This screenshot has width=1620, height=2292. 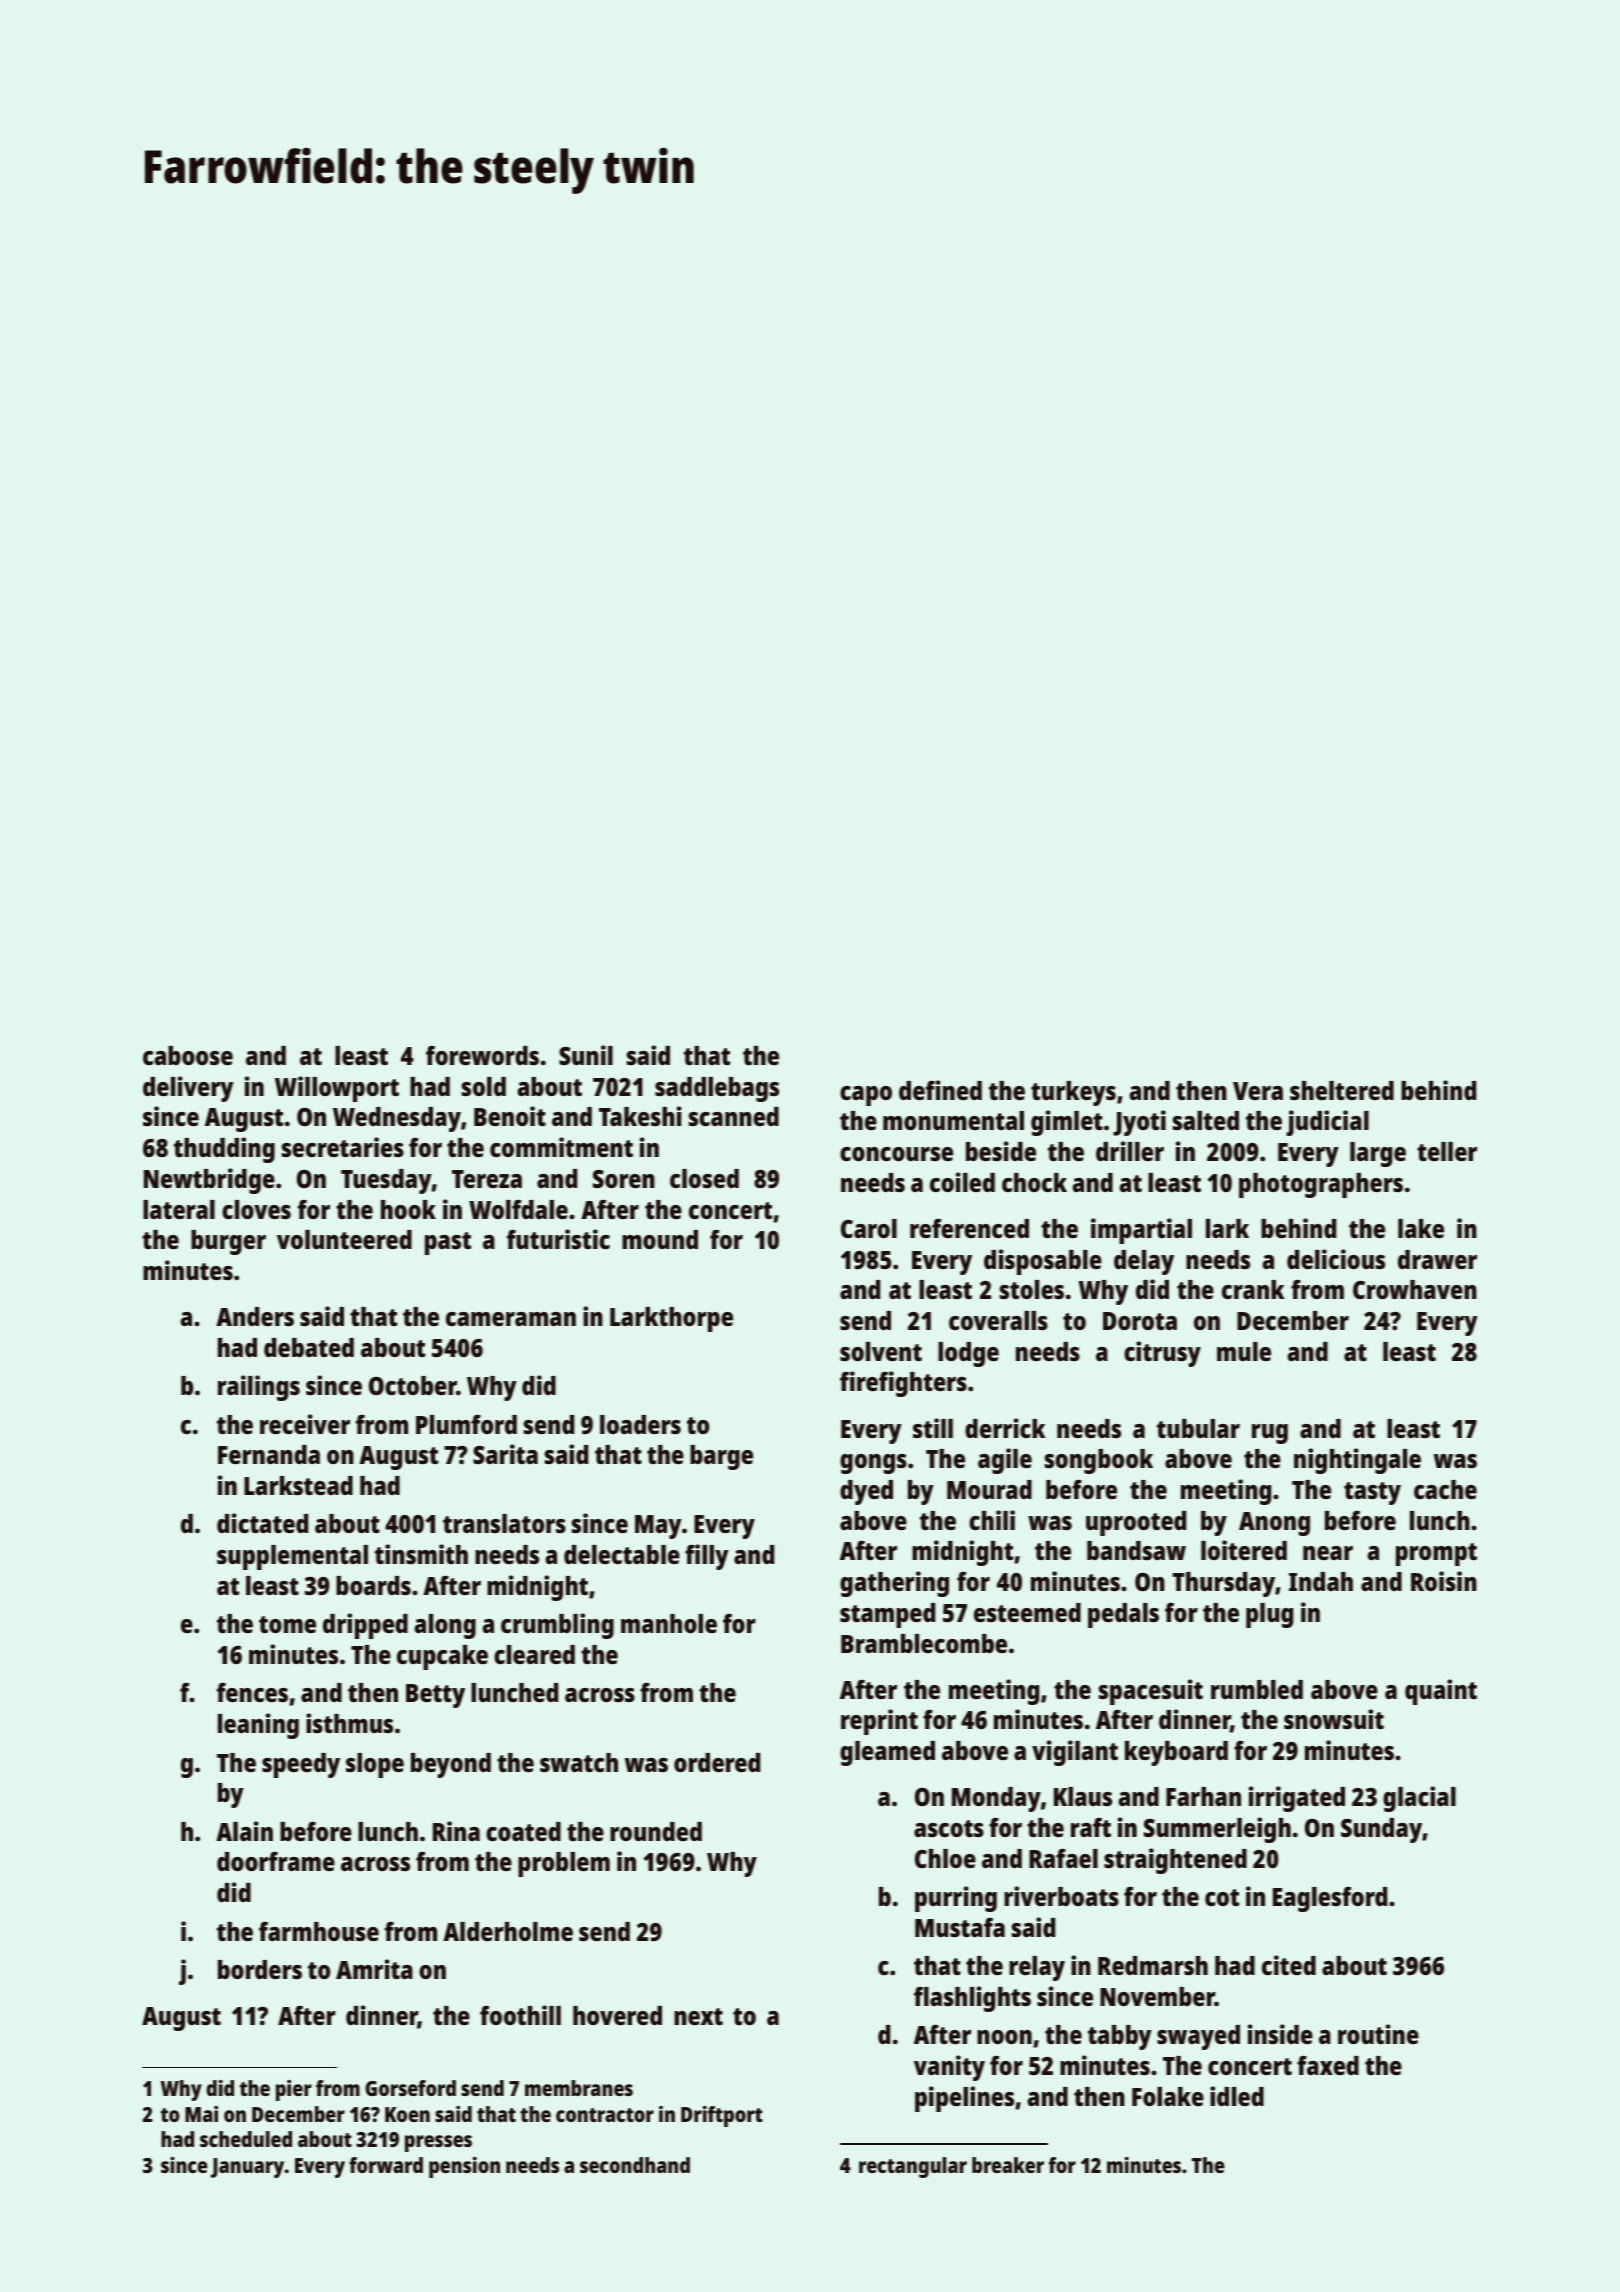 I want to click on breaker, so click(x=1008, y=2165).
